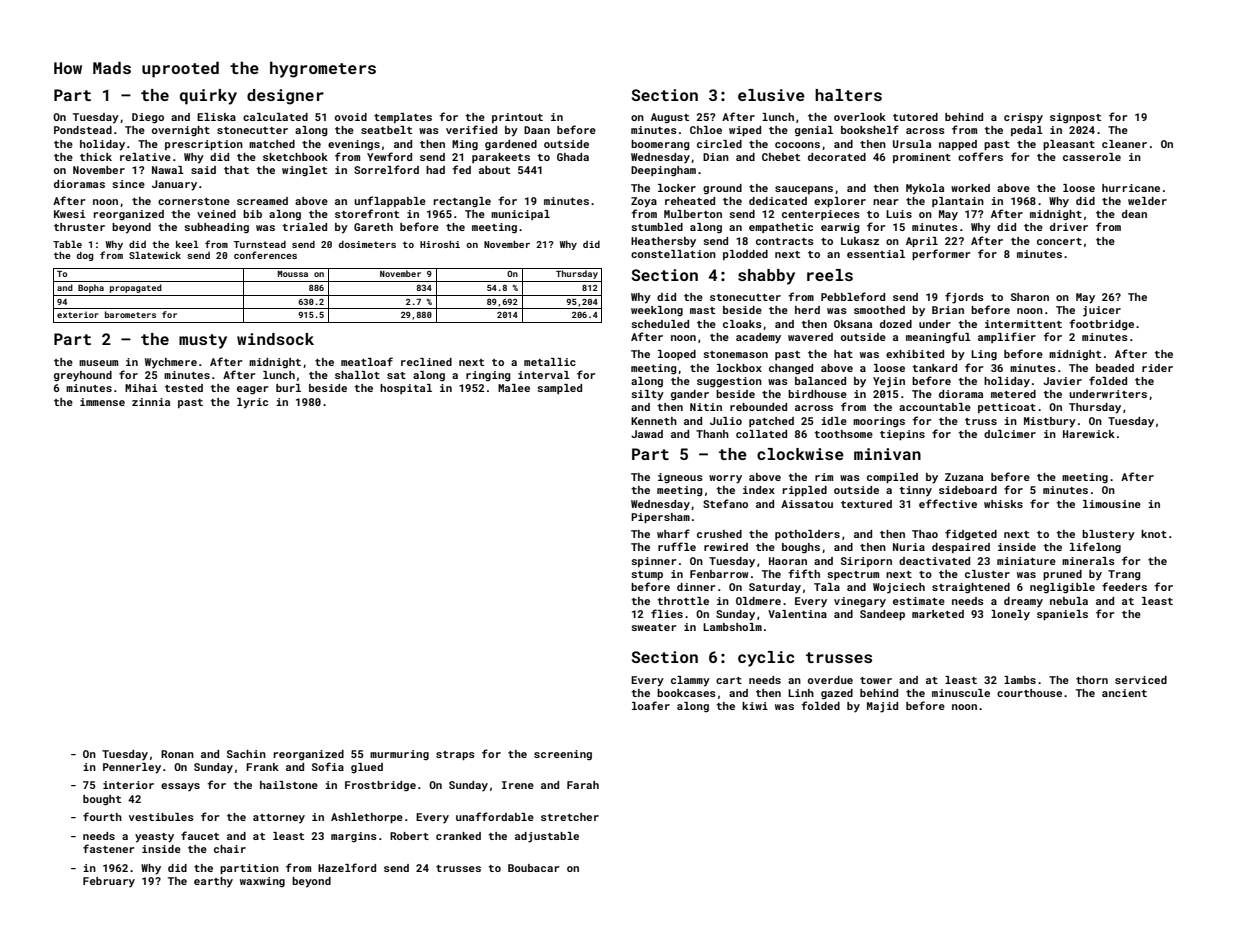 The image size is (1233, 952). What do you see at coordinates (680, 478) in the screenshot?
I see `igneous` at bounding box center [680, 478].
